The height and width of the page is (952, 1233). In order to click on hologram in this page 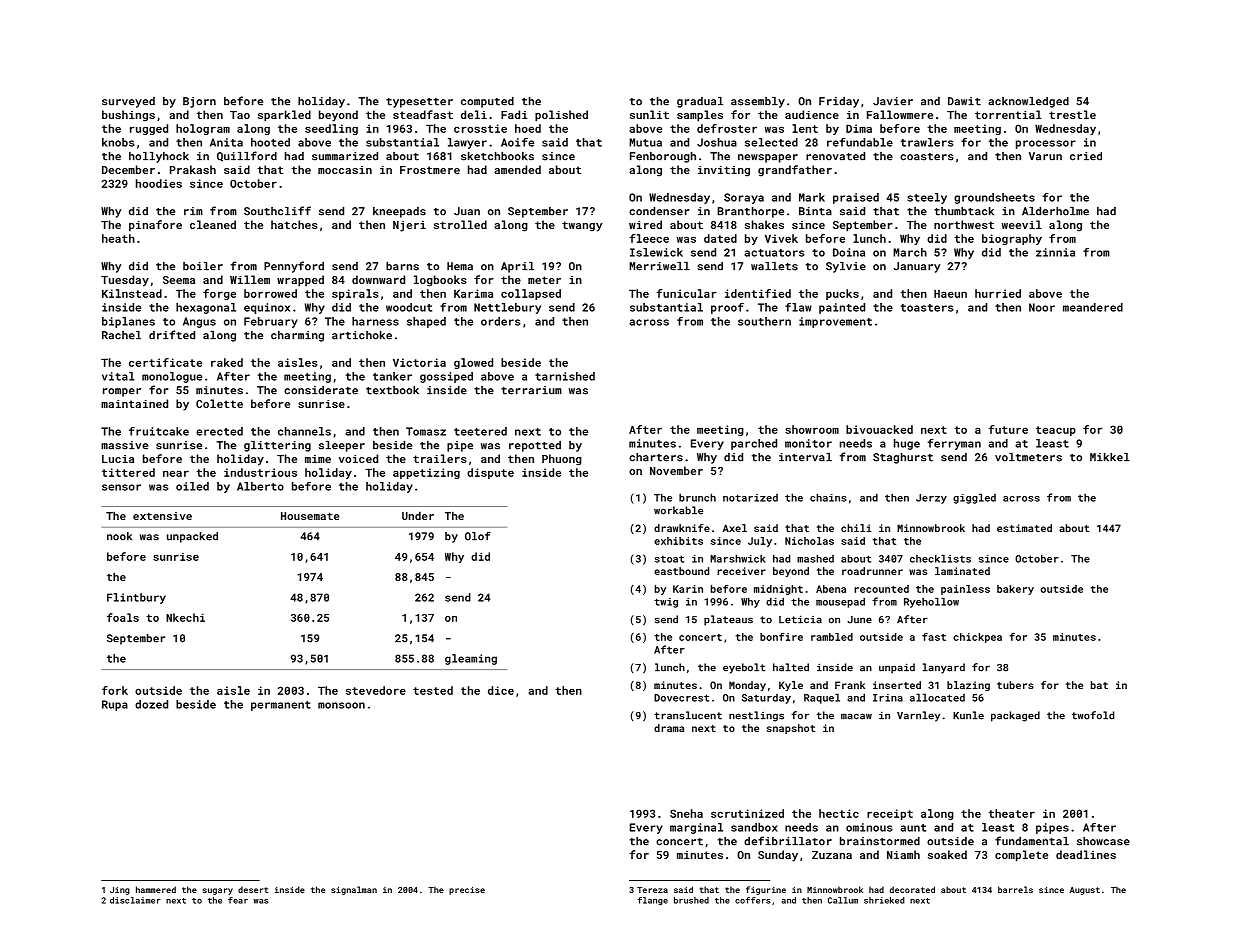, I will do `click(203, 129)`.
